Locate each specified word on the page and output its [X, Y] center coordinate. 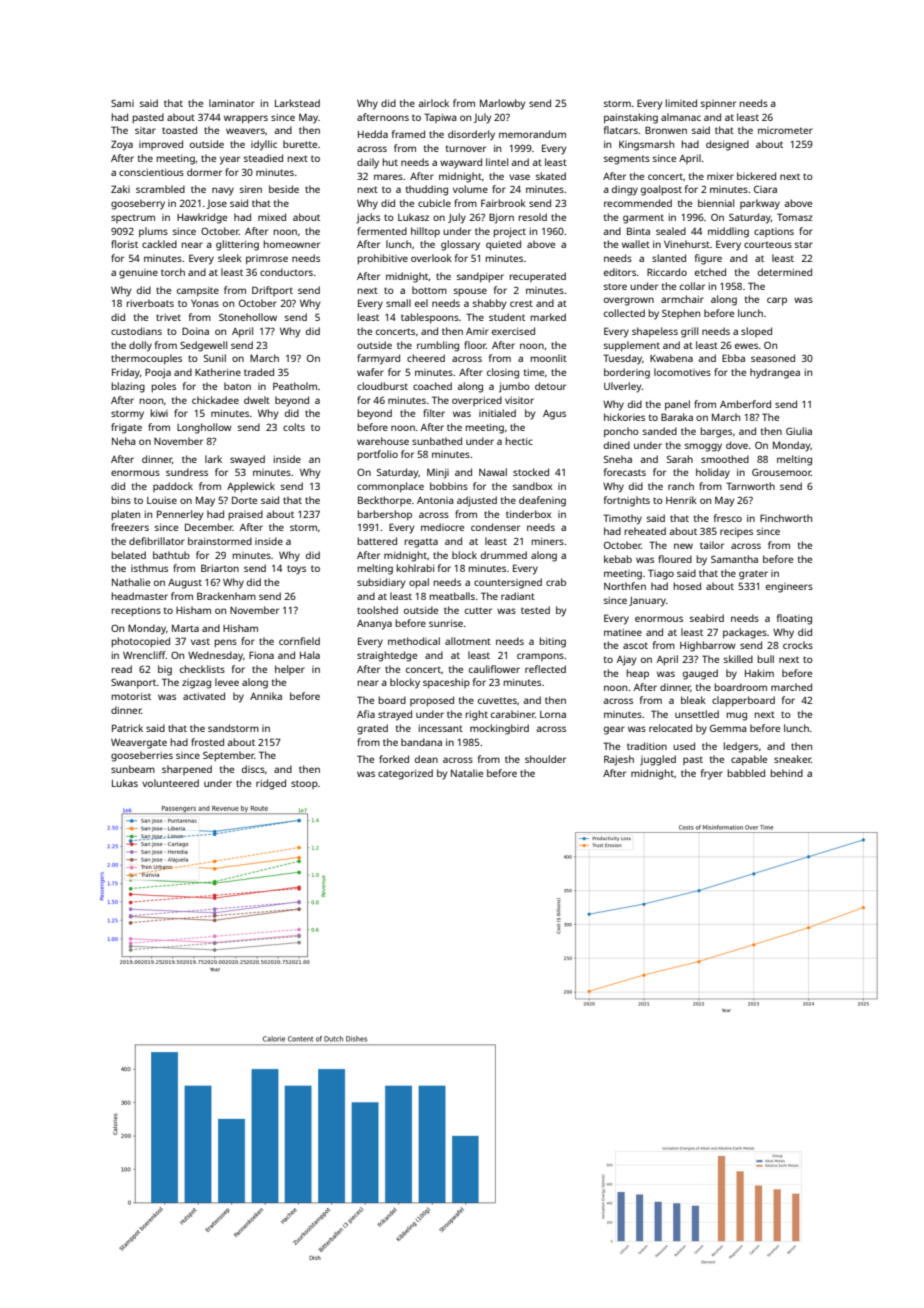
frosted [207, 742]
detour [550, 386]
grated [372, 729]
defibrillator [157, 541]
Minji [438, 473]
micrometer [785, 130]
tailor [712, 545]
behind [787, 773]
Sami [122, 103]
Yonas [205, 303]
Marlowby [502, 104]
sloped [756, 332]
